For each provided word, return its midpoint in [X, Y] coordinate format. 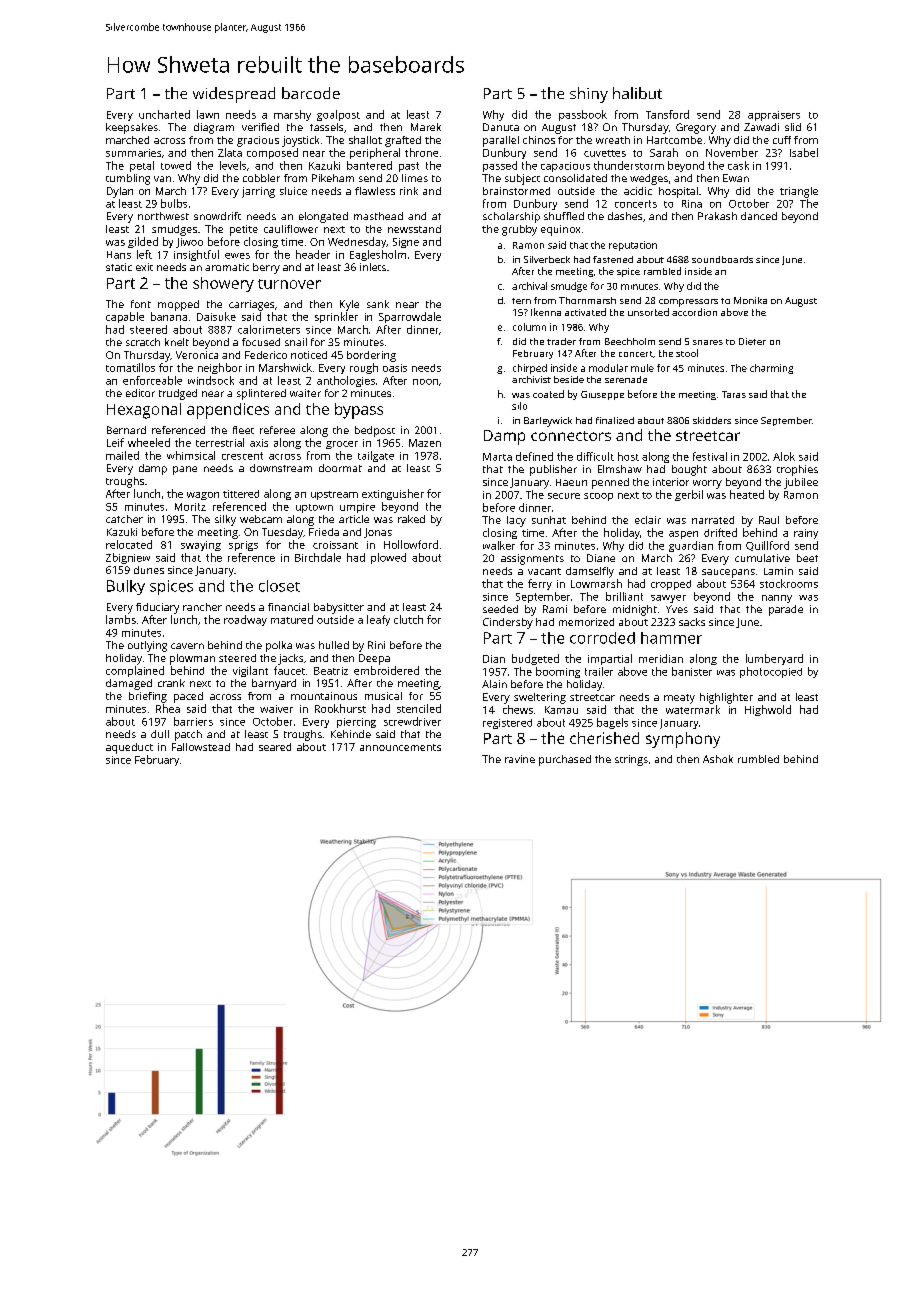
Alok [784, 456]
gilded [143, 242]
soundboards [722, 259]
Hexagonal [144, 411]
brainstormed [516, 191]
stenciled [419, 708]
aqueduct [129, 748]
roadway [245, 620]
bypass [359, 411]
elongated [323, 217]
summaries [133, 153]
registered [507, 724]
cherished [604, 738]
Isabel [804, 152]
